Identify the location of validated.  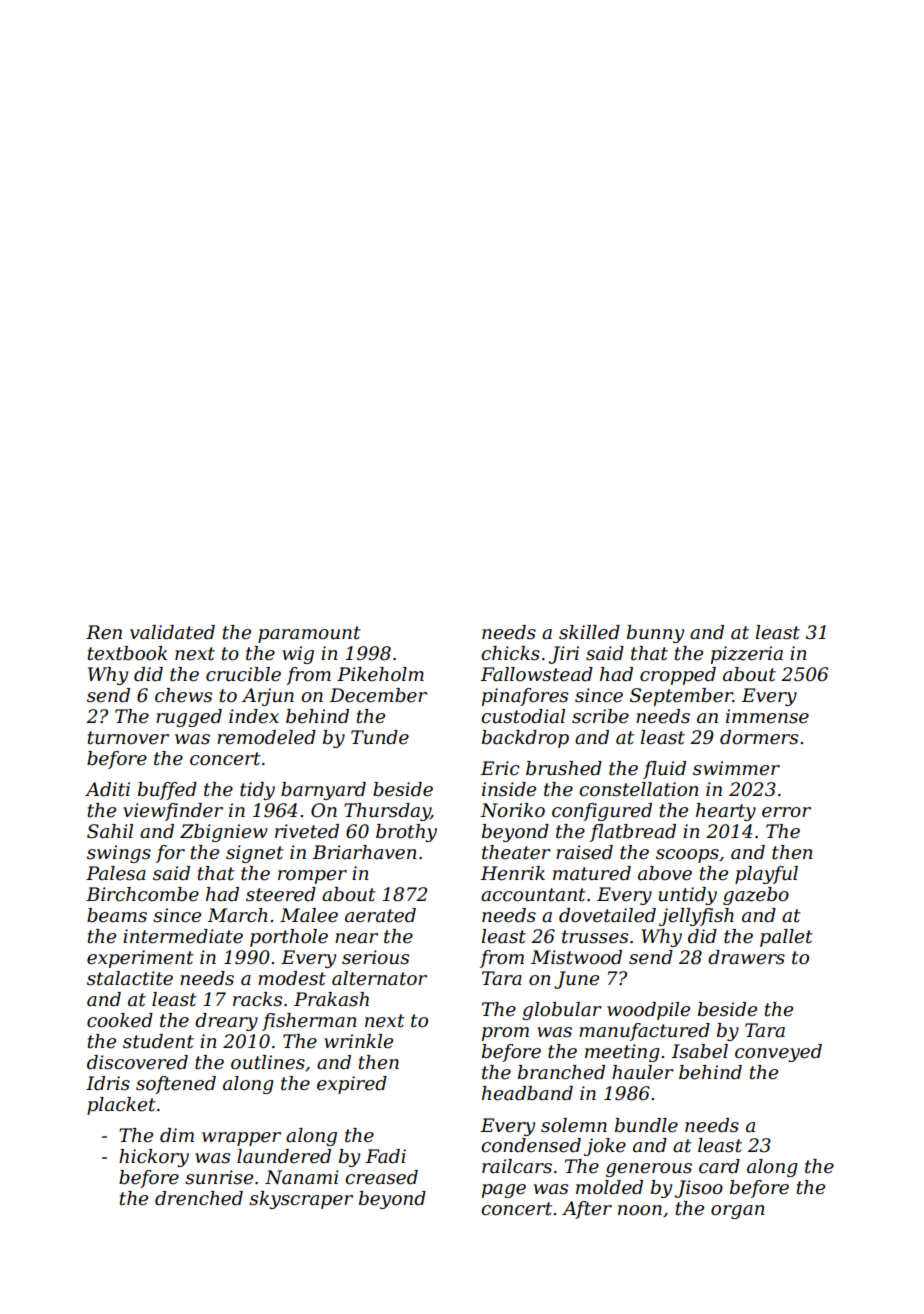
(172, 632).
